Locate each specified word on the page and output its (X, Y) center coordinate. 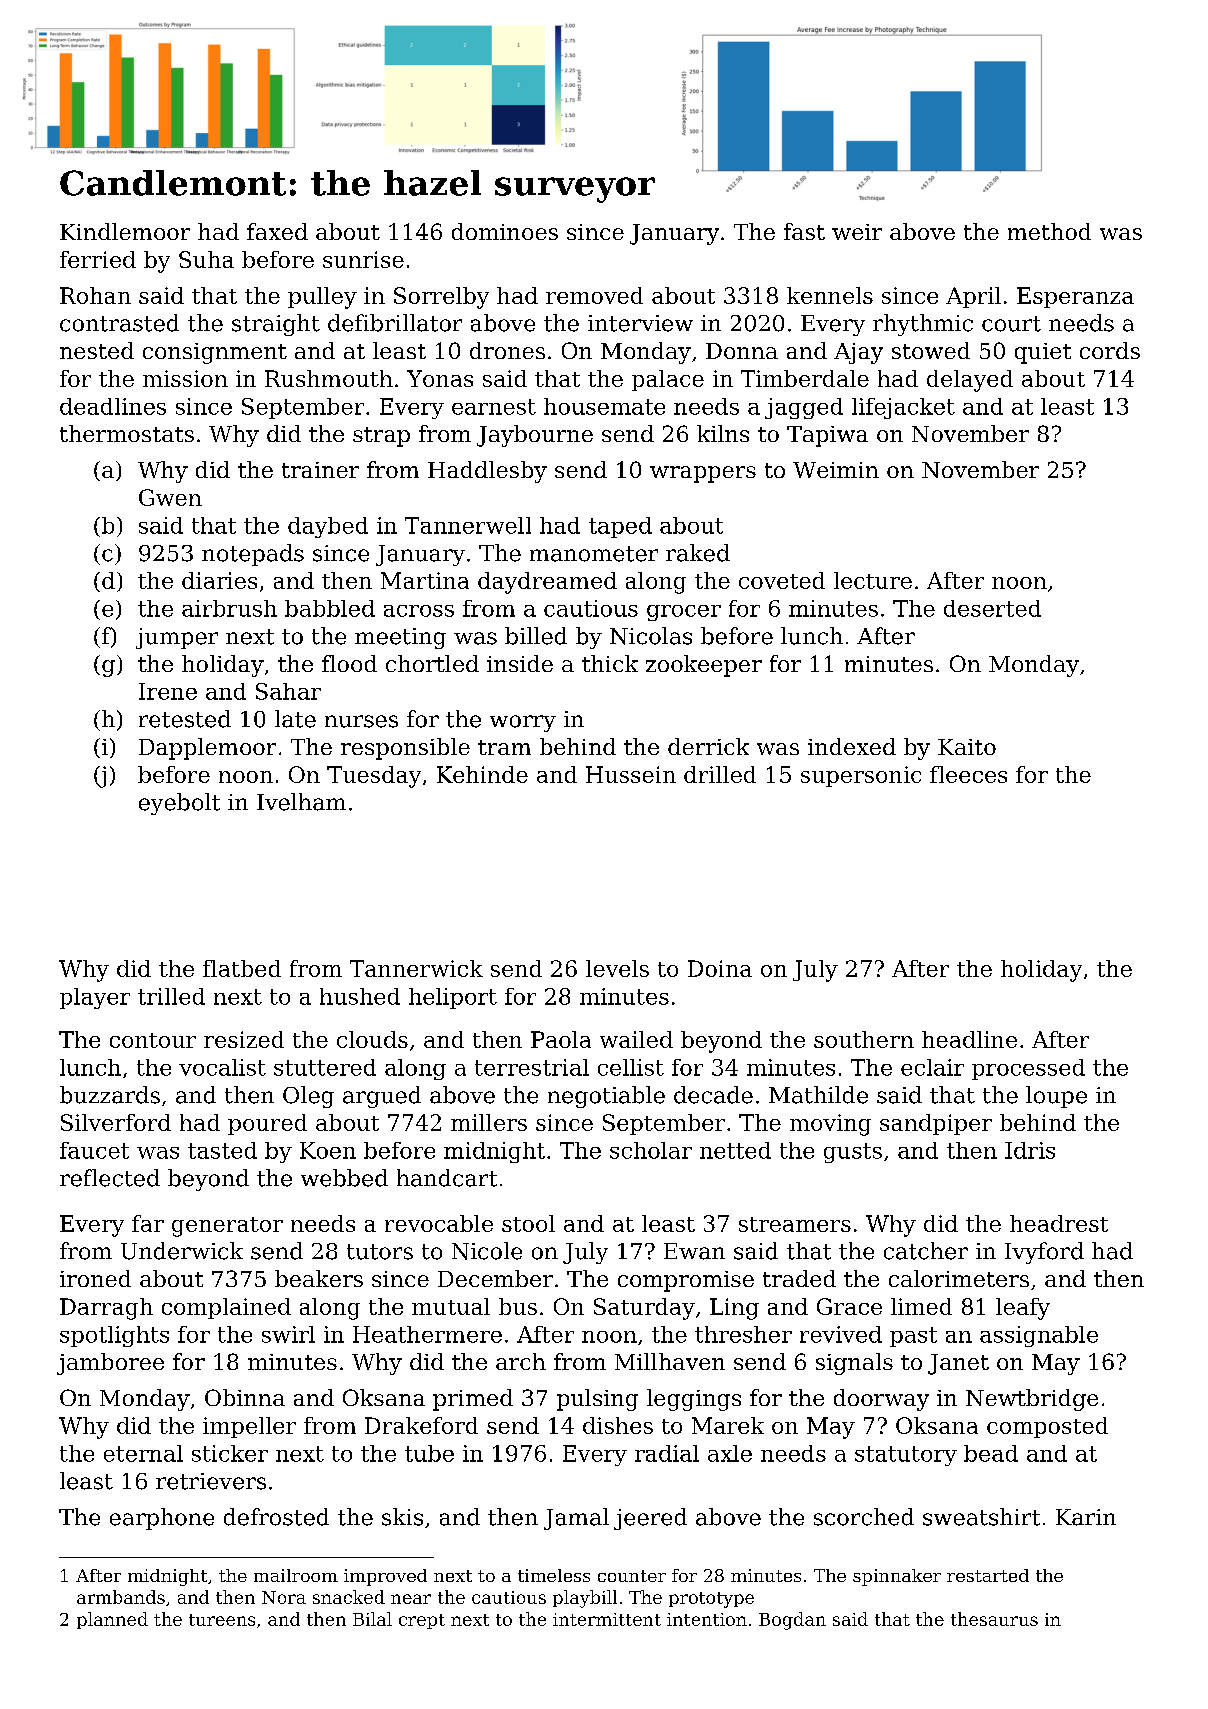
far (148, 1223)
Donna (742, 351)
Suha (206, 259)
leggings (694, 1400)
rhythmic (923, 325)
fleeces (968, 774)
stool (528, 1223)
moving (830, 1125)
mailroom (296, 1575)
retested (185, 719)
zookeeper (704, 666)
